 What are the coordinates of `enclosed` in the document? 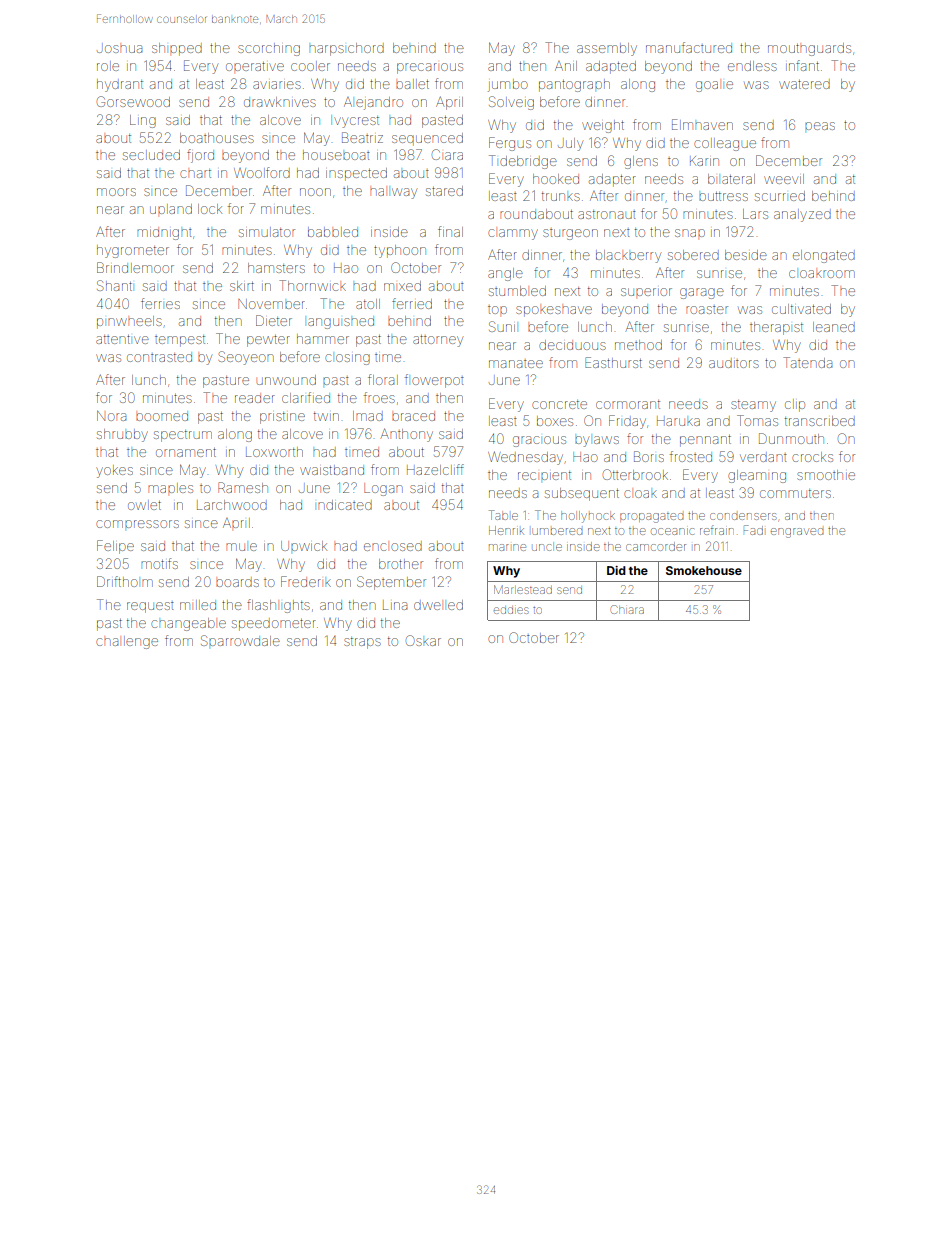 It's located at (393, 547).
